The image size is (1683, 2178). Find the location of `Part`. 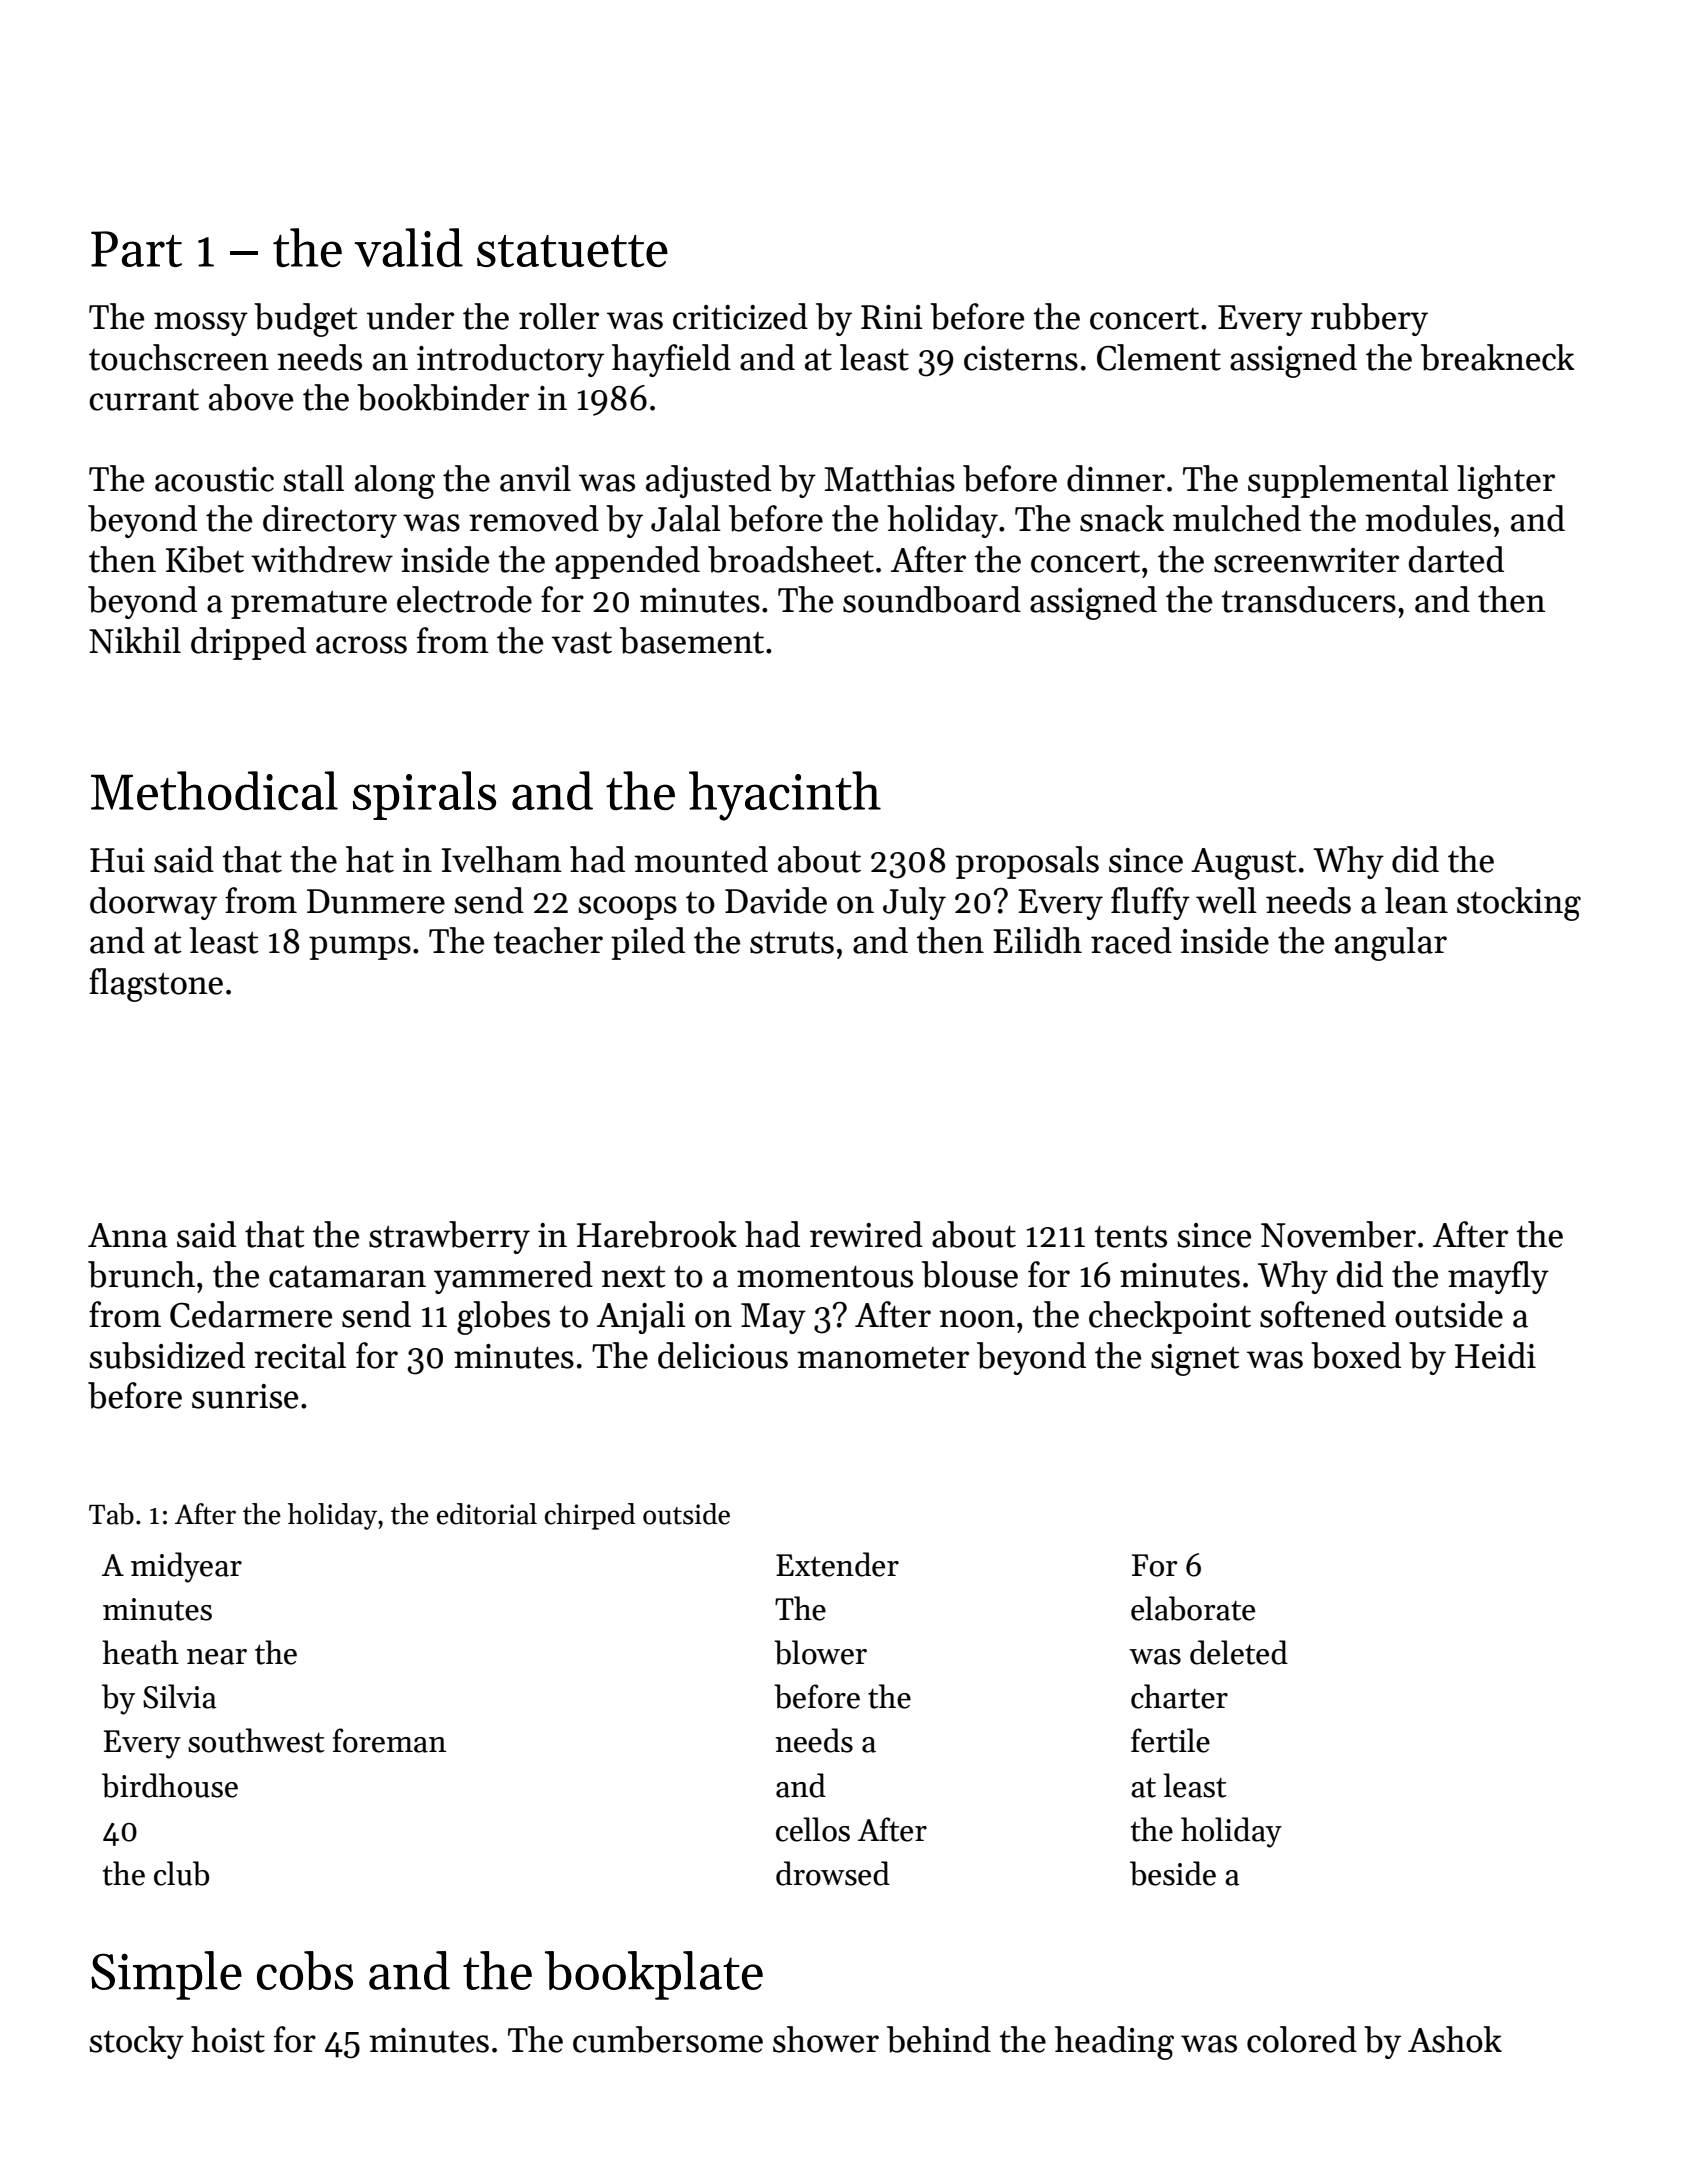

Part is located at coordinates (136, 249).
